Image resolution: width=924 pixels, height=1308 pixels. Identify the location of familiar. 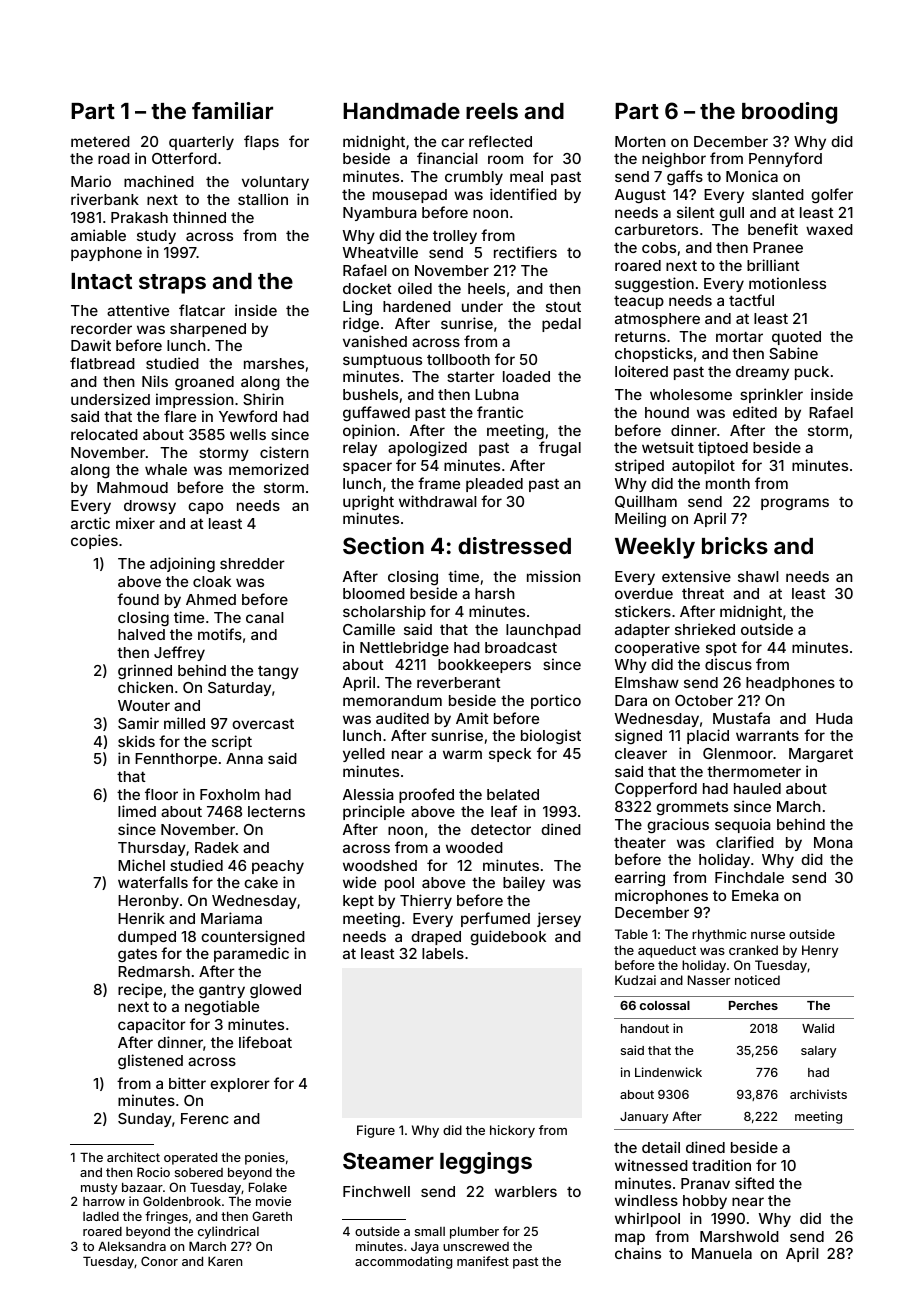
(232, 110).
